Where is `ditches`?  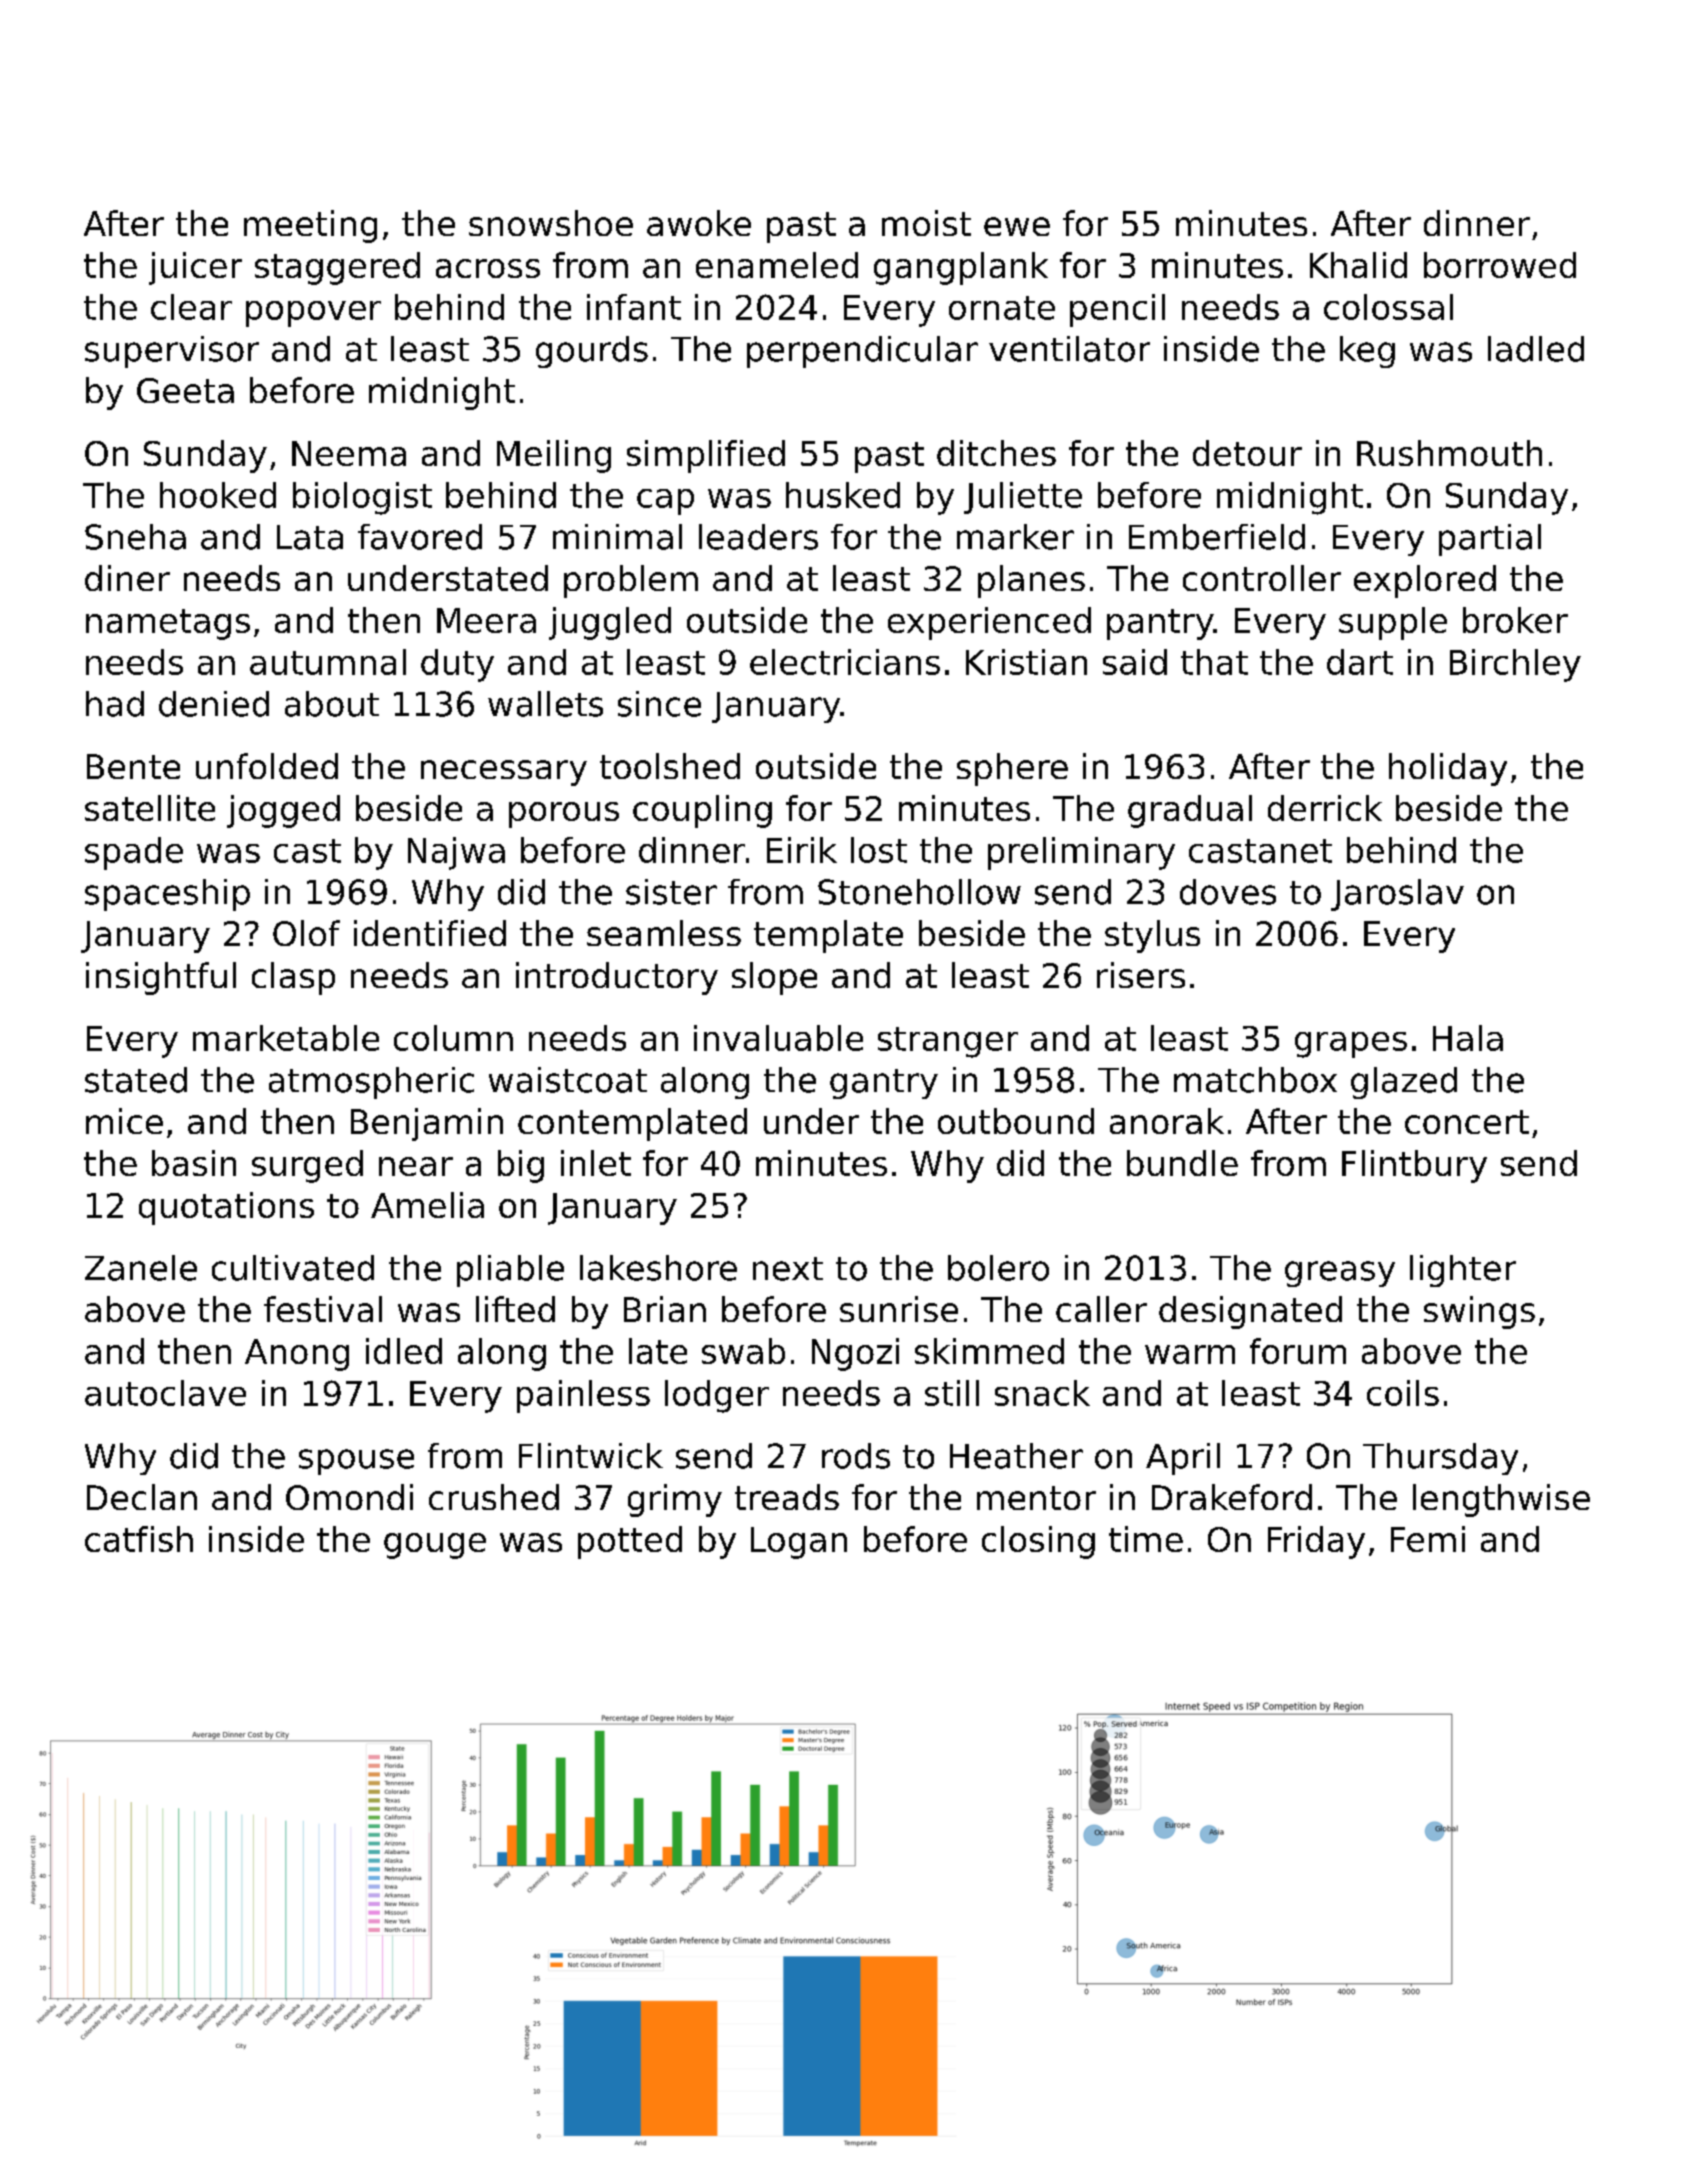 ditches is located at coordinates (996, 453).
